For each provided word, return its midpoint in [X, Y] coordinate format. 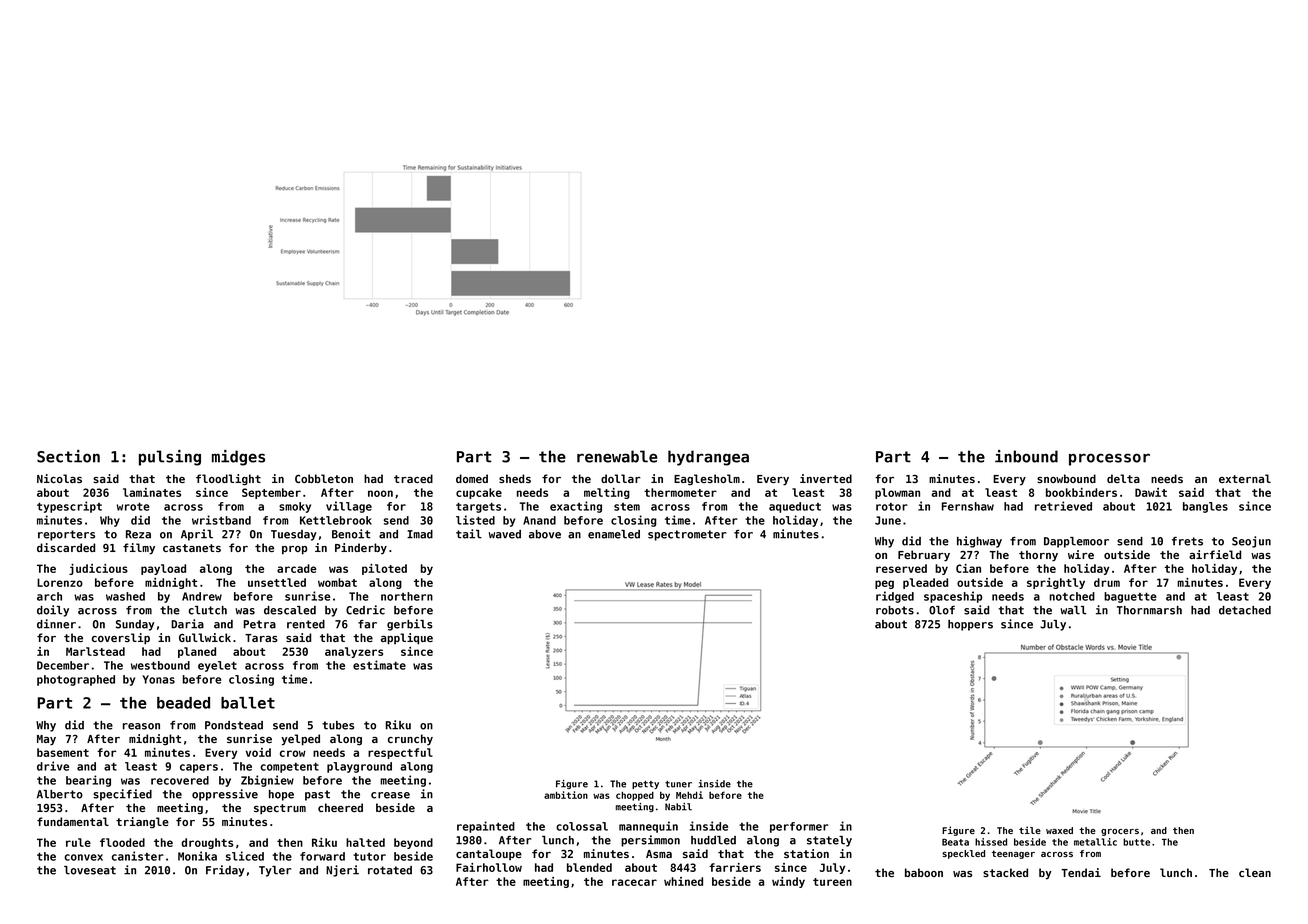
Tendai [1081, 872]
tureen [832, 882]
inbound [1026, 456]
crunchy [410, 740]
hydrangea [708, 458]
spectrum [280, 809]
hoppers [970, 625]
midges [238, 458]
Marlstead [95, 651]
